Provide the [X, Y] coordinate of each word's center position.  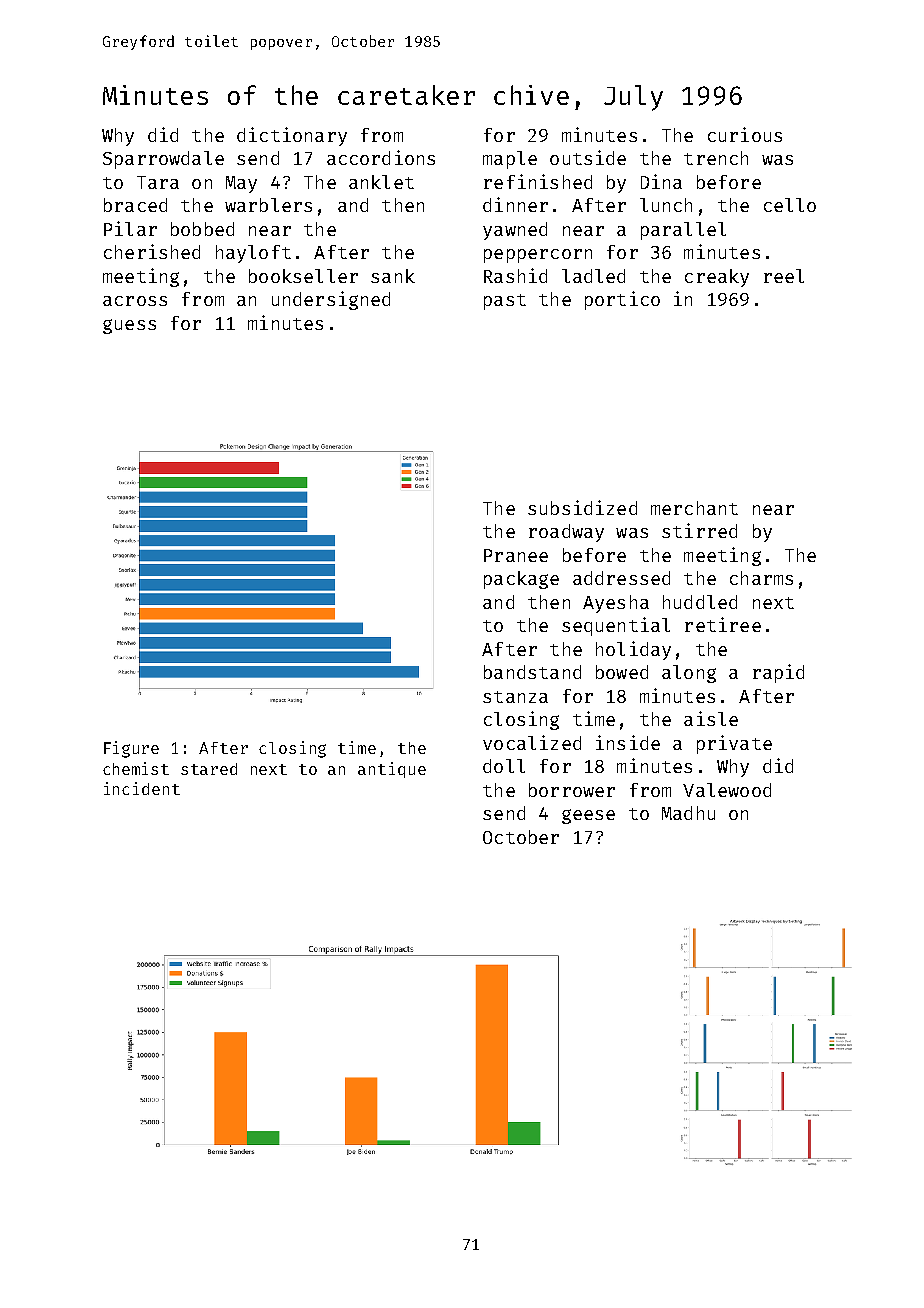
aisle [711, 718]
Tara [158, 182]
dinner [515, 204]
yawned [515, 231]
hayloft [253, 254]
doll [504, 766]
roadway [566, 533]
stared [209, 769]
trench [716, 158]
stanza [515, 697]
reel [784, 276]
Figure [131, 749]
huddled [700, 602]
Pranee [516, 555]
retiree [723, 624]
